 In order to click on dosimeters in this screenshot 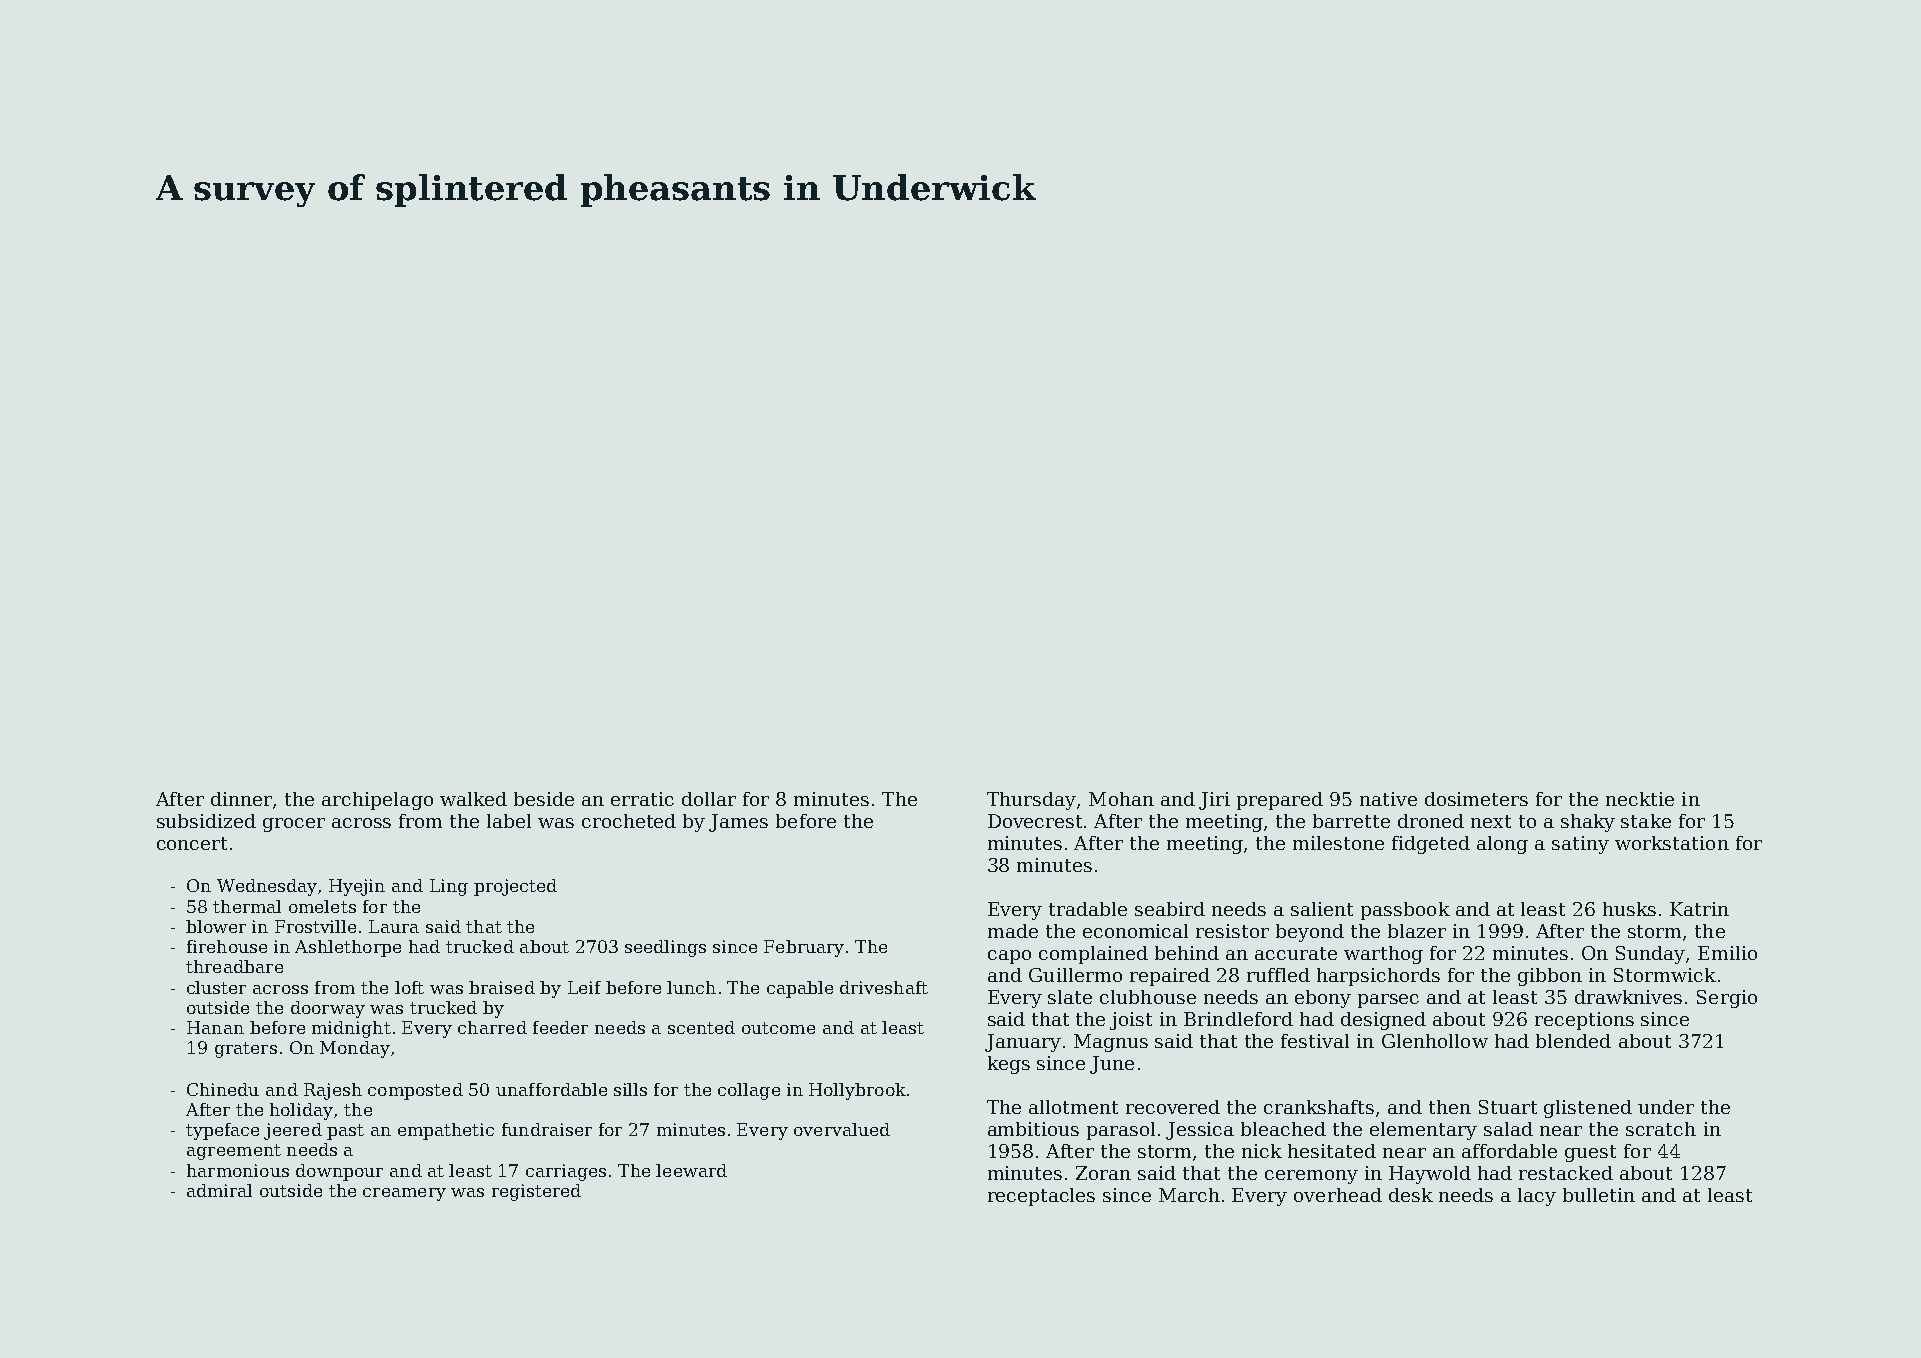, I will do `click(1476, 799)`.
